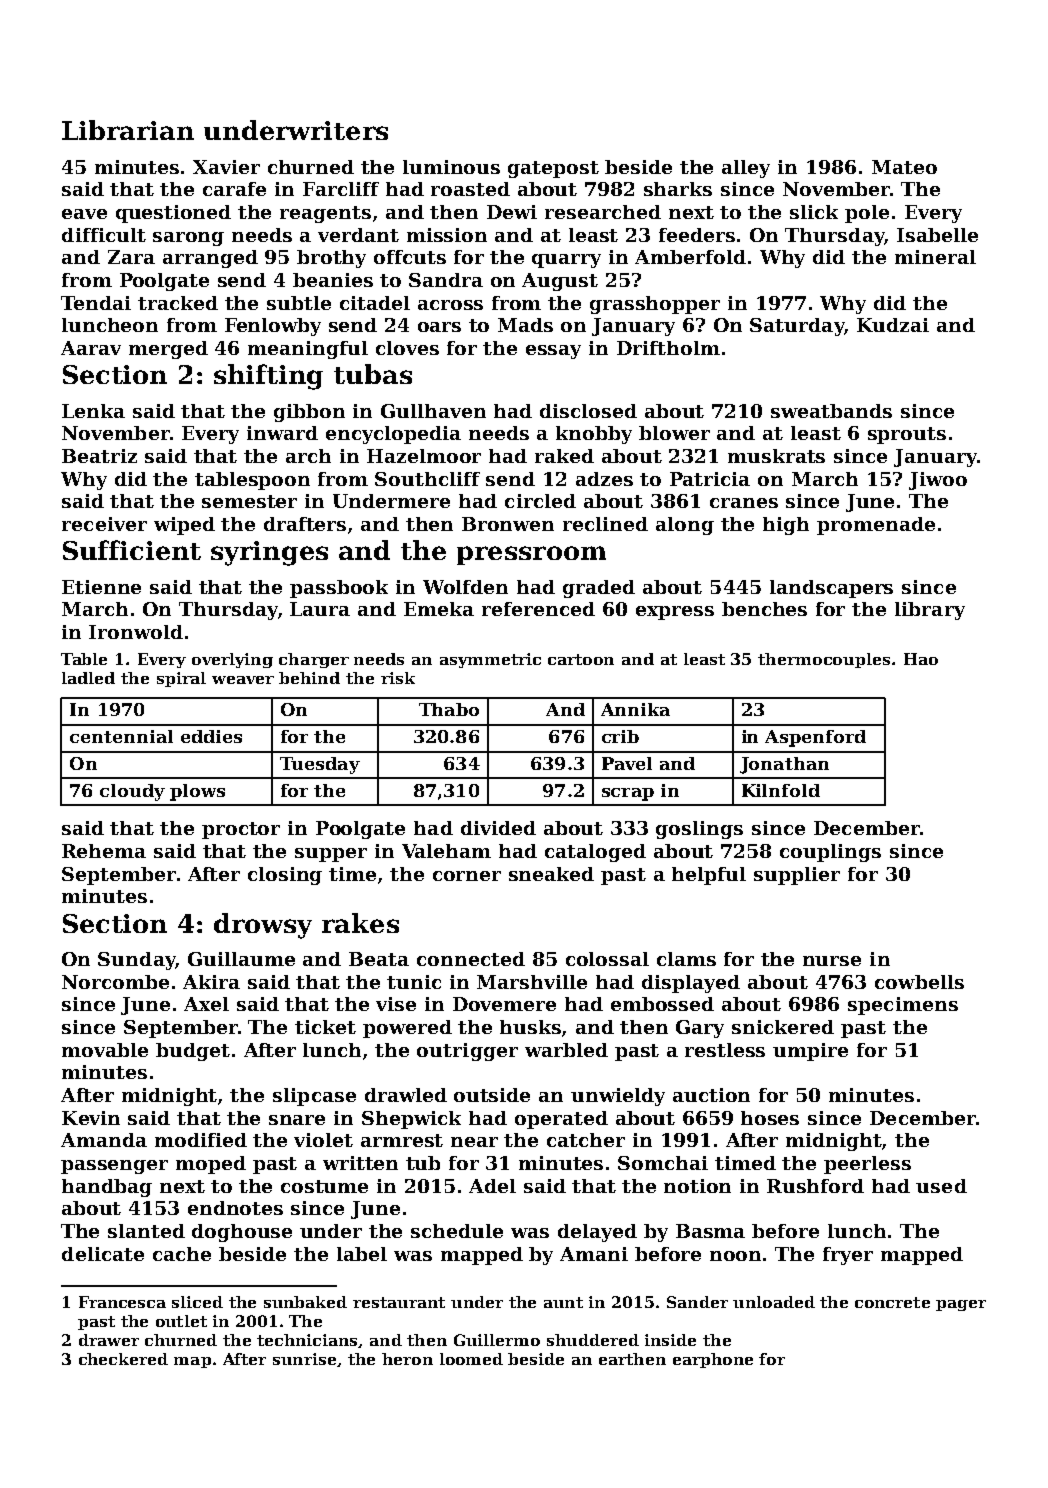 This page has height=1488, width=1048. What do you see at coordinates (104, 235) in the page?
I see `difficult` at bounding box center [104, 235].
